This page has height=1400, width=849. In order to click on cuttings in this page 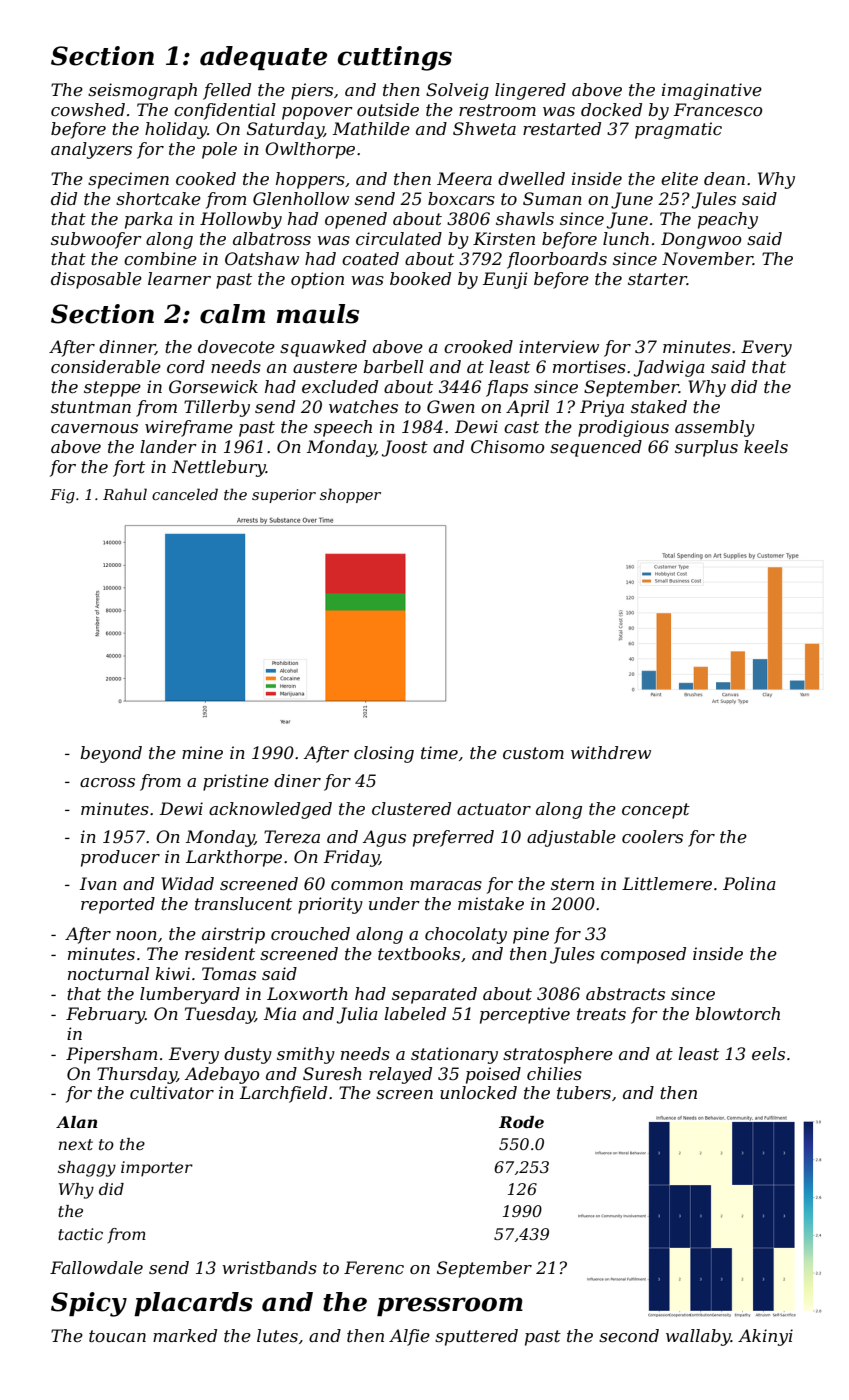, I will do `click(395, 58)`.
